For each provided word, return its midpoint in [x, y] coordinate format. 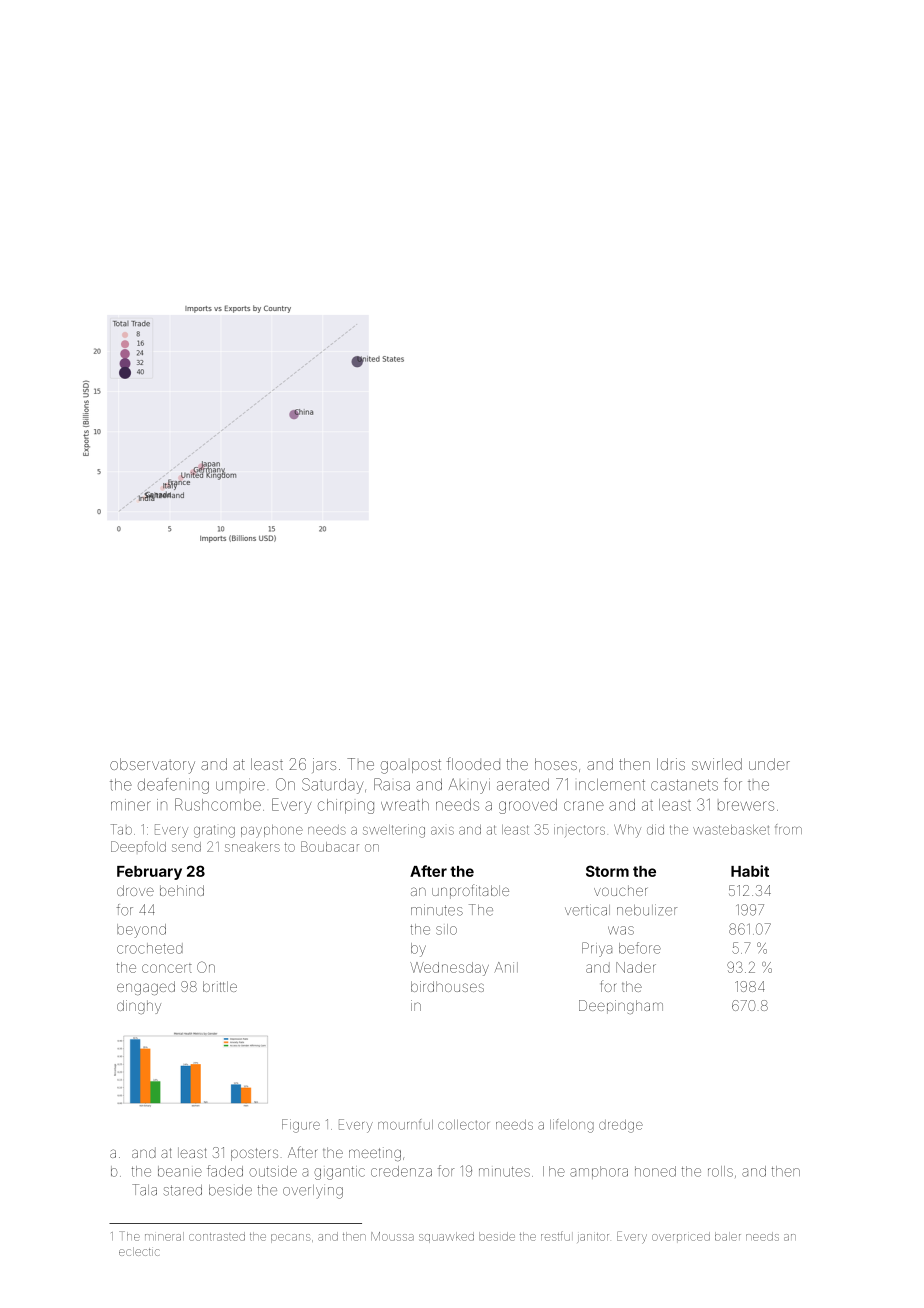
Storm [607, 871]
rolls [720, 1171]
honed [655, 1171]
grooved [528, 806]
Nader [636, 967]
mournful [405, 1124]
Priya [597, 949]
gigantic [339, 1173]
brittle [220, 986]
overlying [313, 1192]
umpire [240, 784]
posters [254, 1154]
